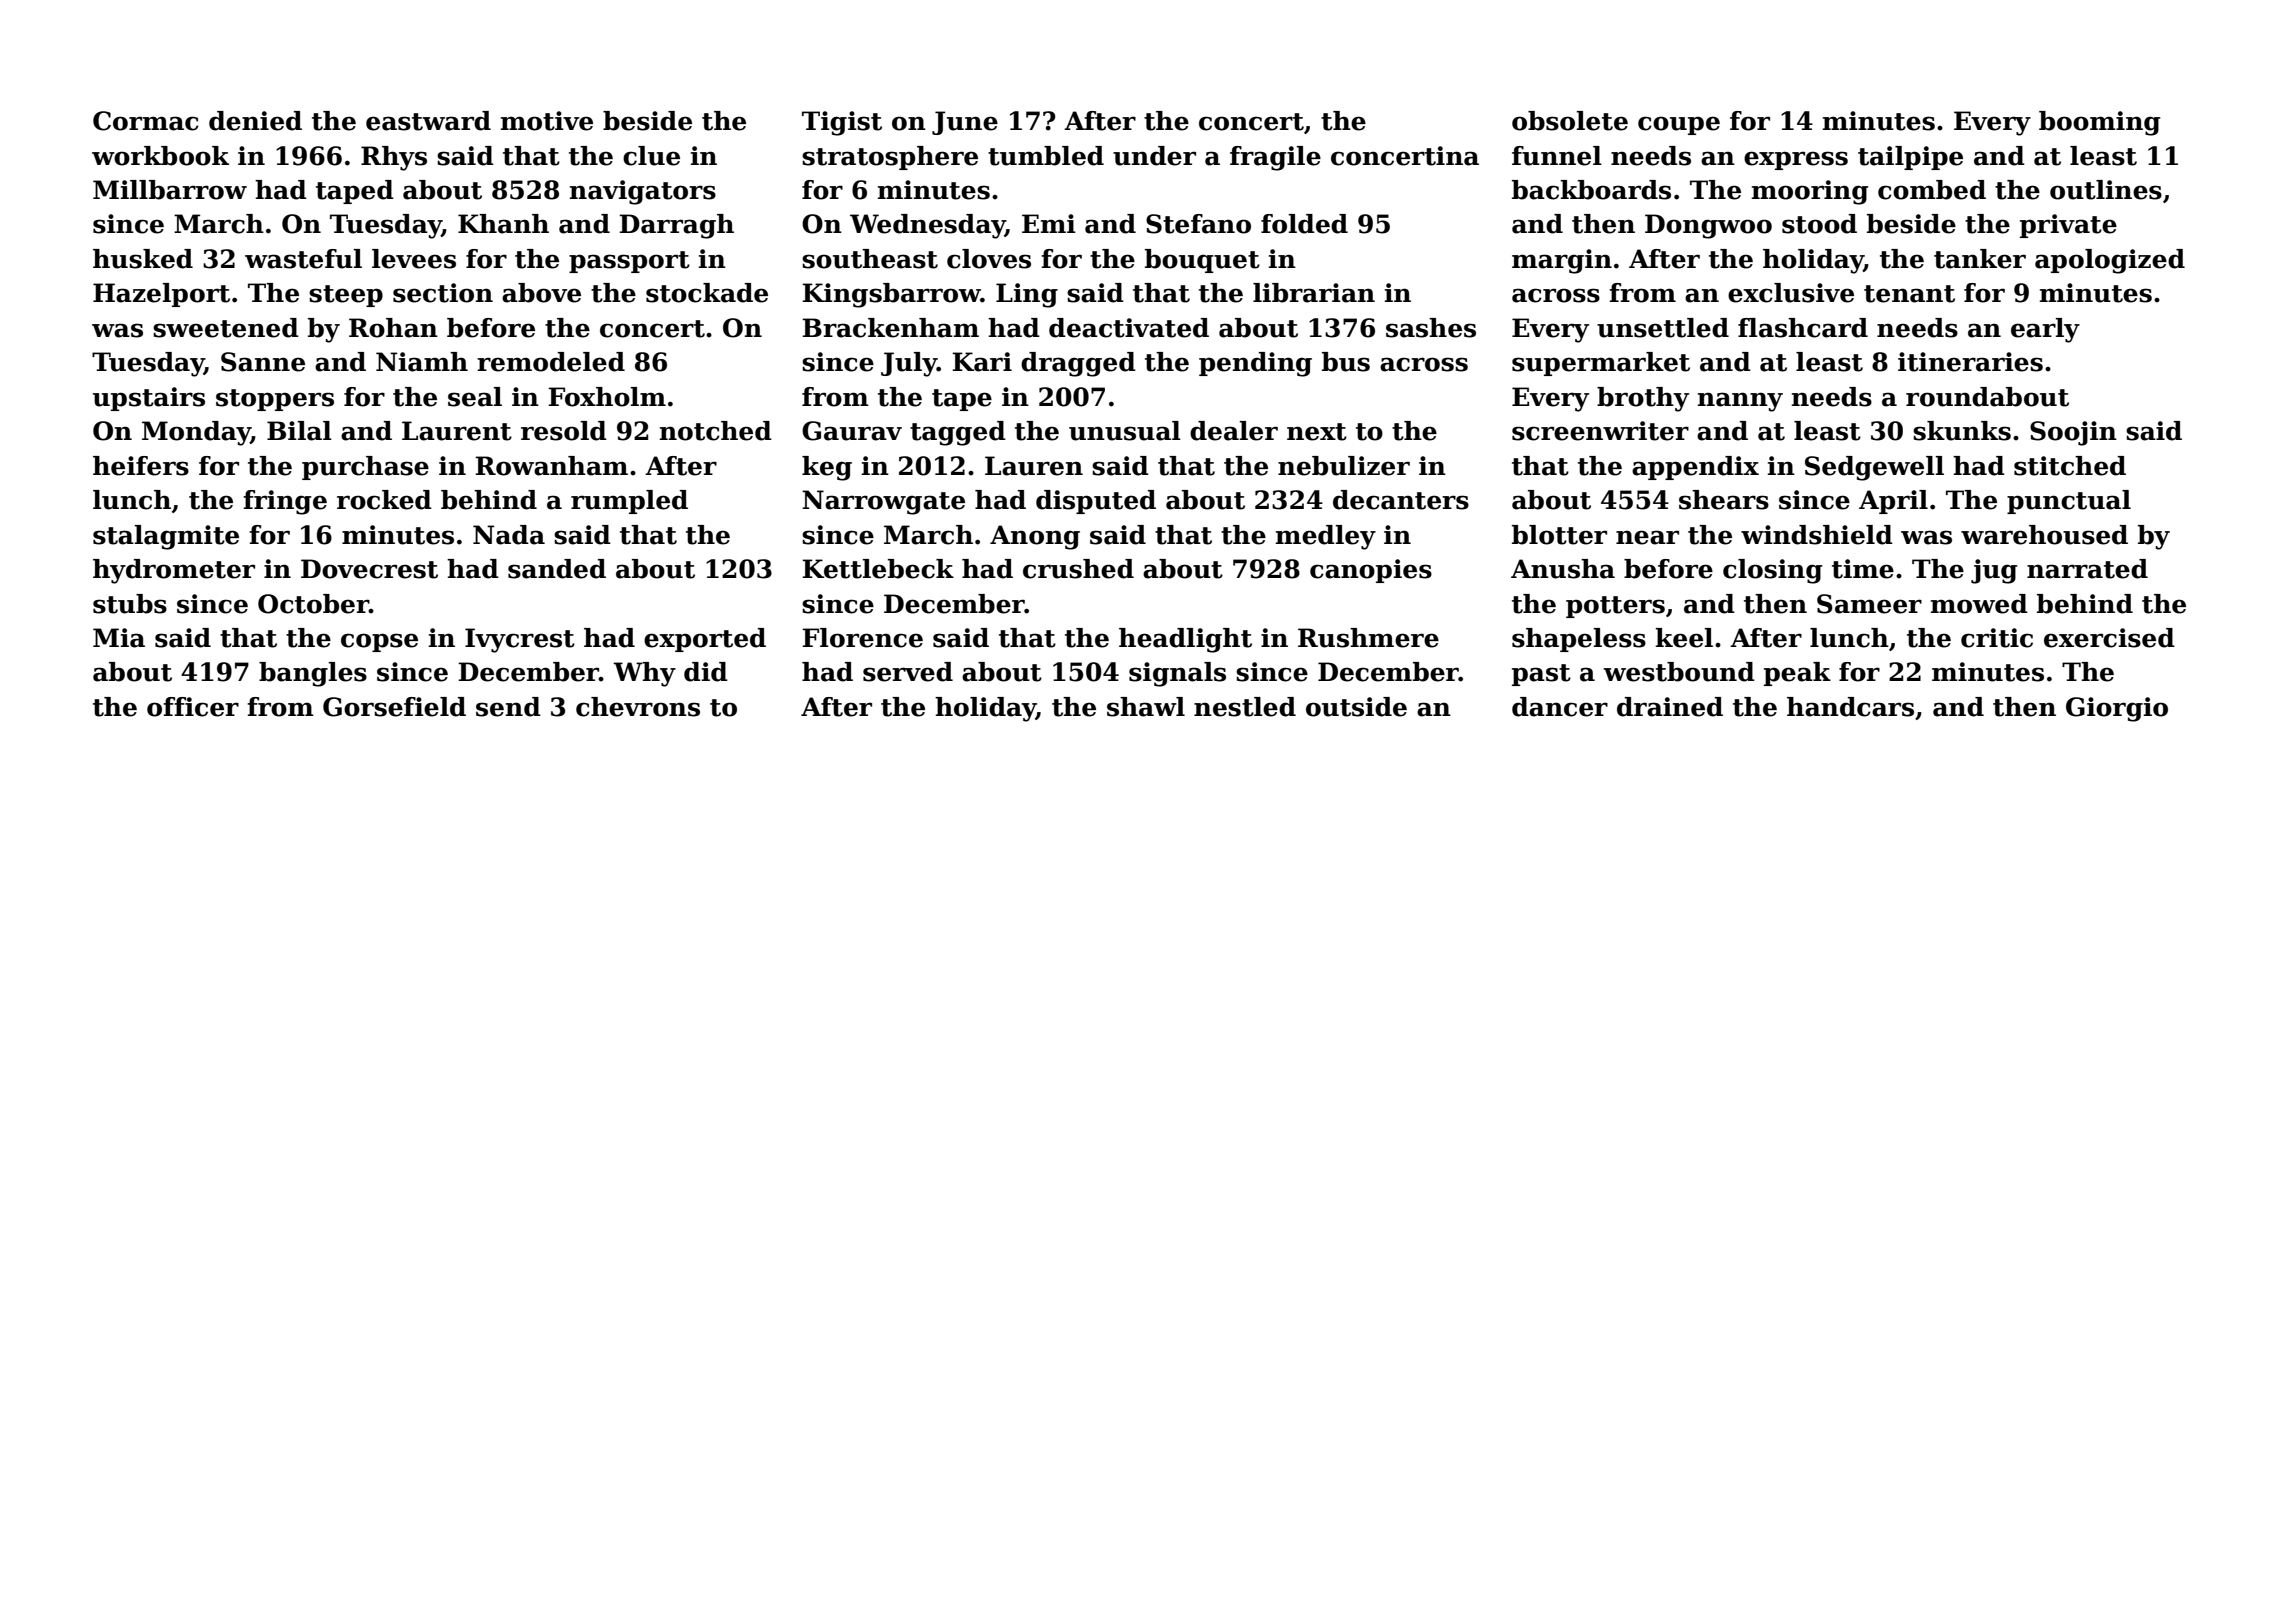 The image size is (2286, 1617). What do you see at coordinates (2070, 466) in the page?
I see `stitched` at bounding box center [2070, 466].
